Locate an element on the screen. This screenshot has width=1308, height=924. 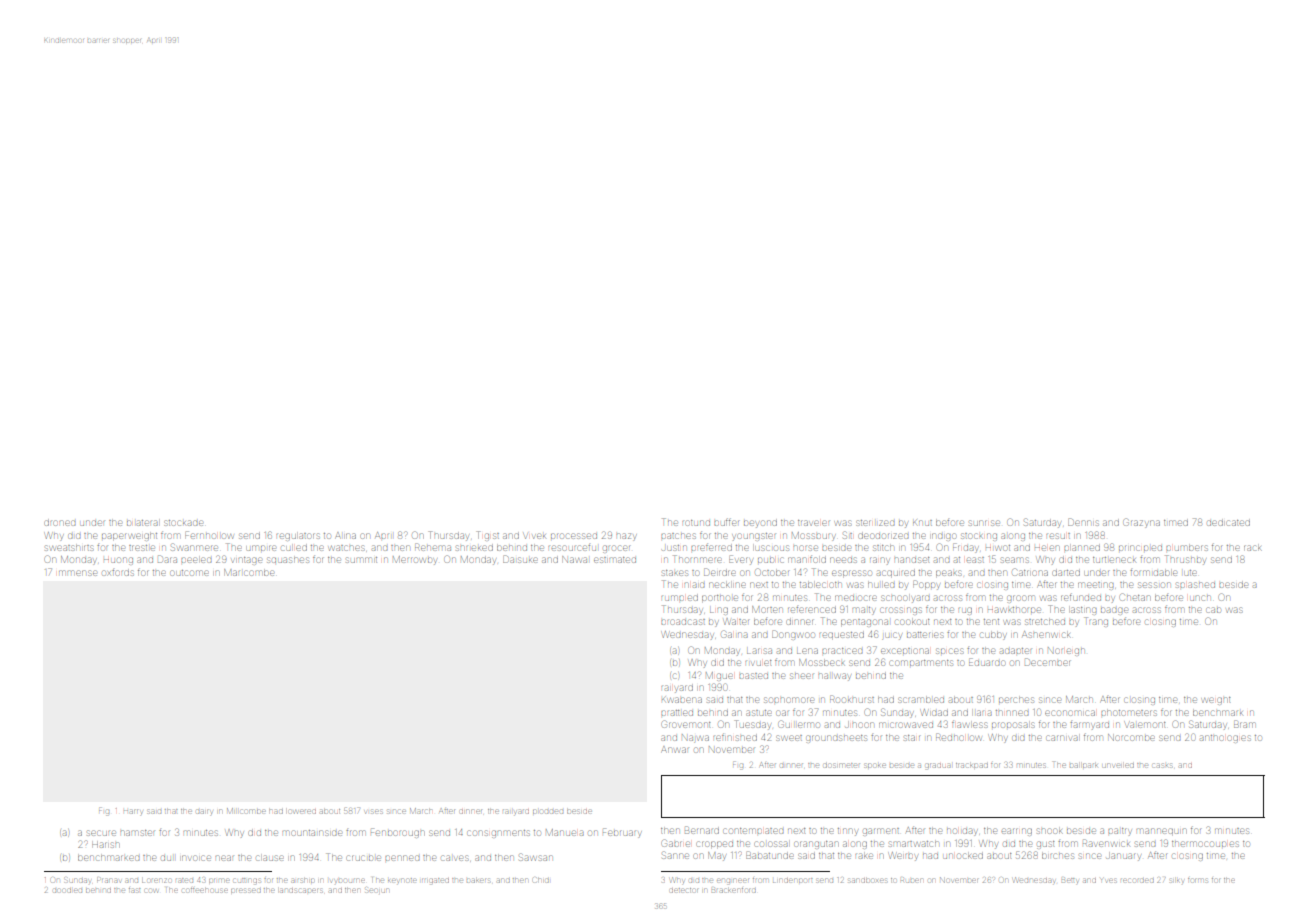
Norleigh is located at coordinates (1066, 651).
